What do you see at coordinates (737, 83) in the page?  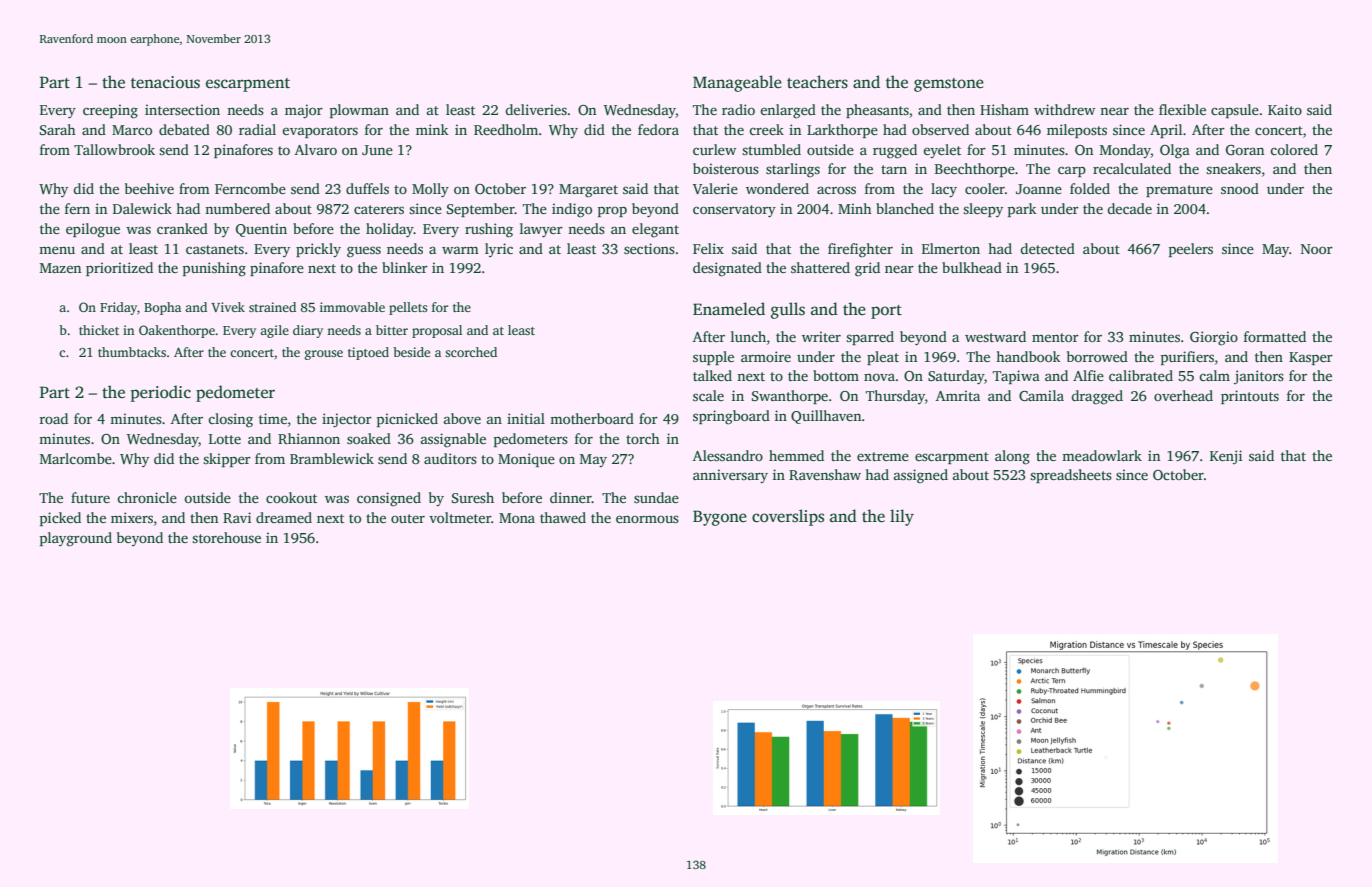 I see `Manageable` at bounding box center [737, 83].
